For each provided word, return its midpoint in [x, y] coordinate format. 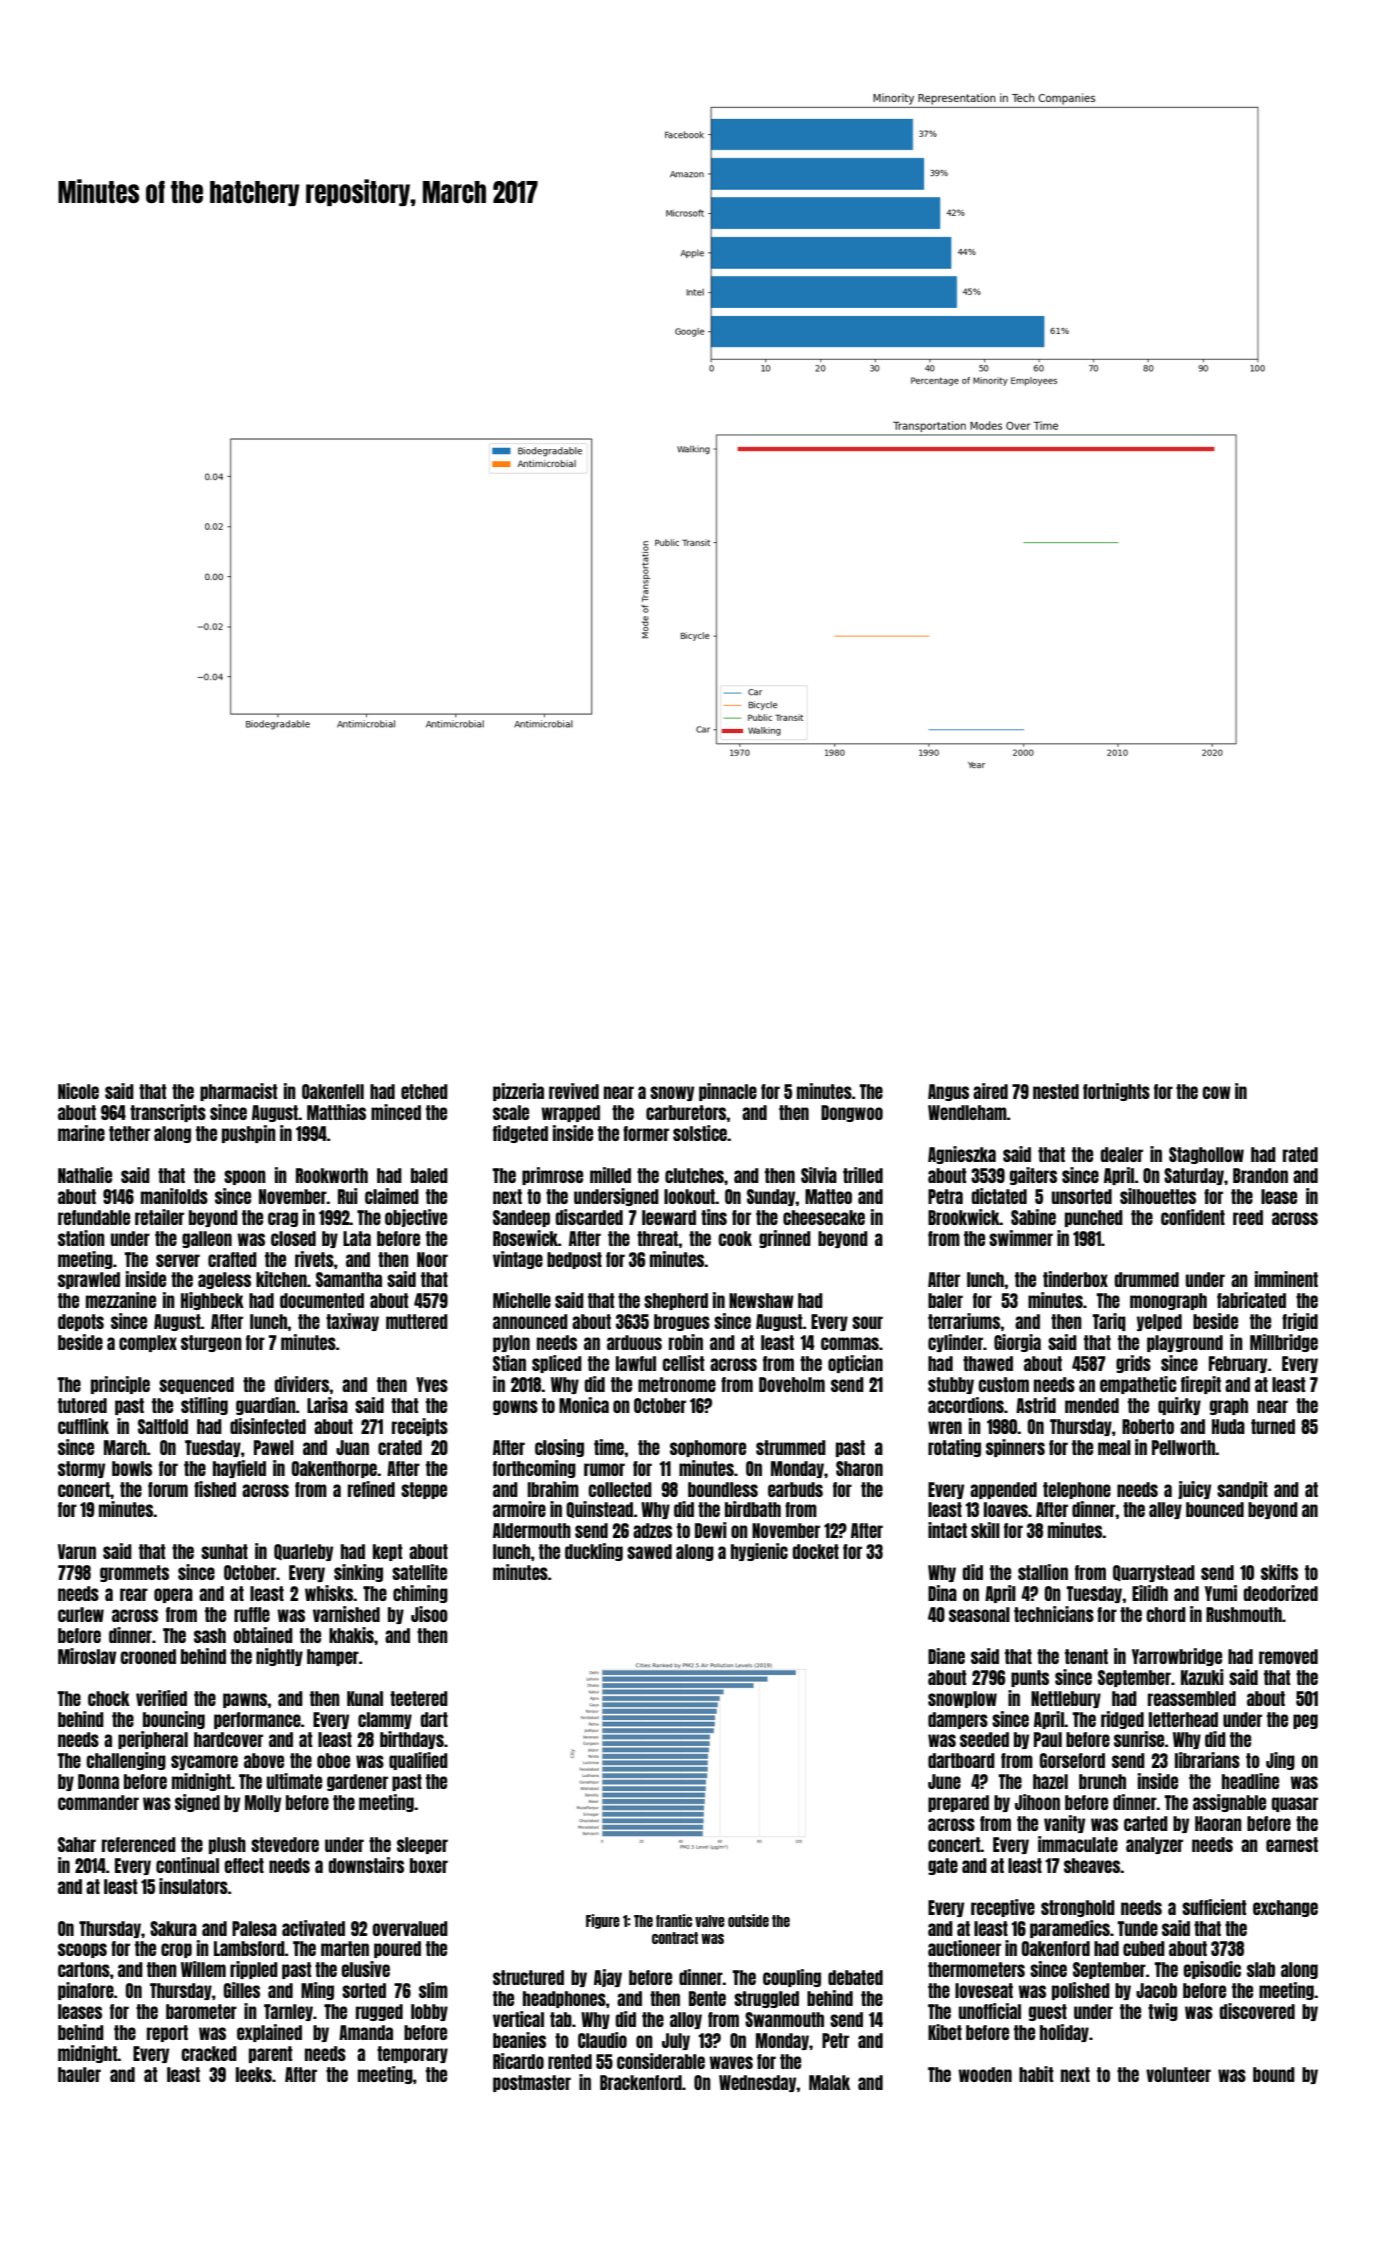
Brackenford [641, 2082]
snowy [672, 1093]
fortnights [1116, 1092]
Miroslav [87, 1656]
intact [947, 1530]
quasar [1294, 1804]
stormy [81, 1469]
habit [1036, 2074]
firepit [1201, 1385]
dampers [958, 1720]
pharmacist [238, 1092]
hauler [79, 2074]
